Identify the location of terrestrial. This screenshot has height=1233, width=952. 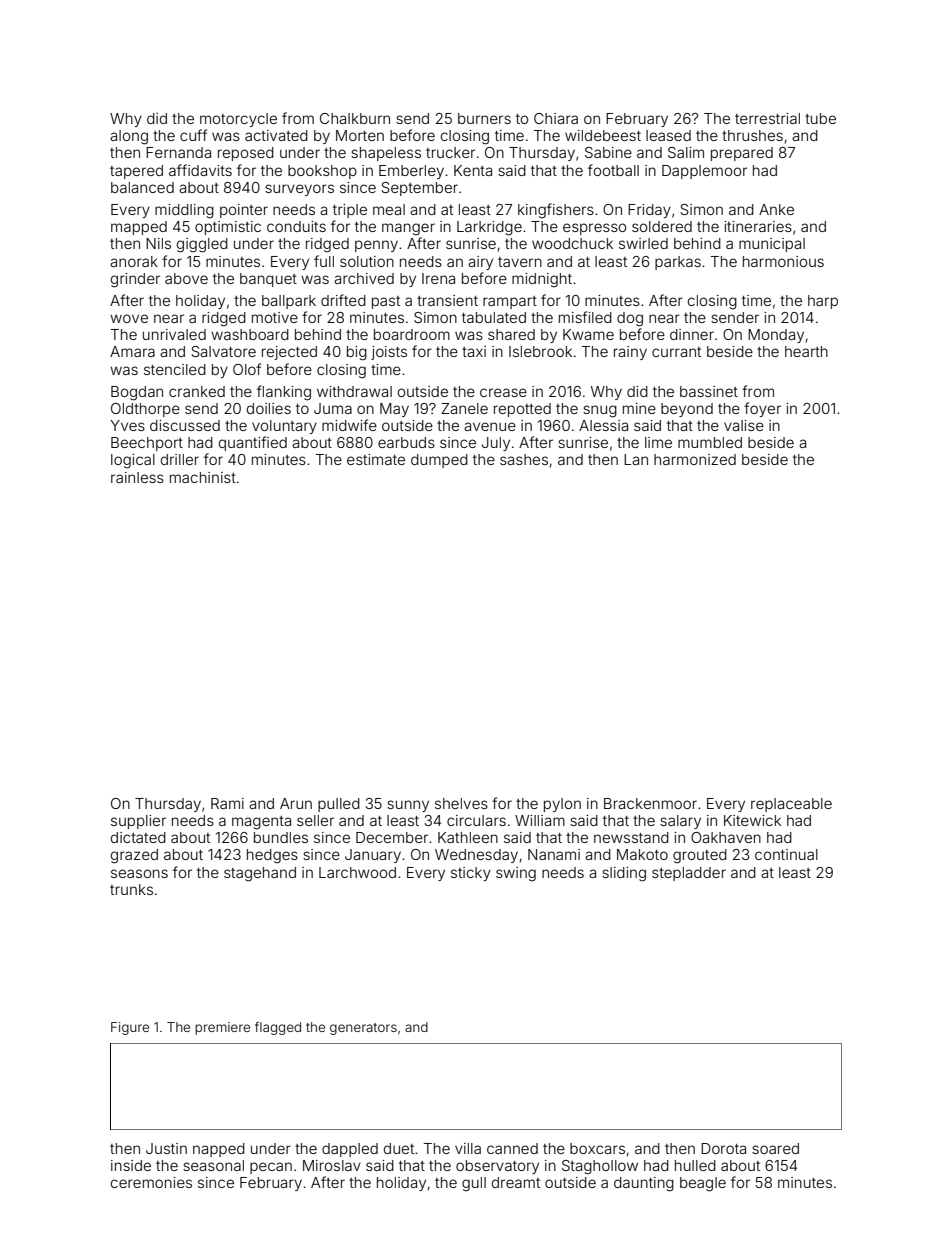
(767, 118).
